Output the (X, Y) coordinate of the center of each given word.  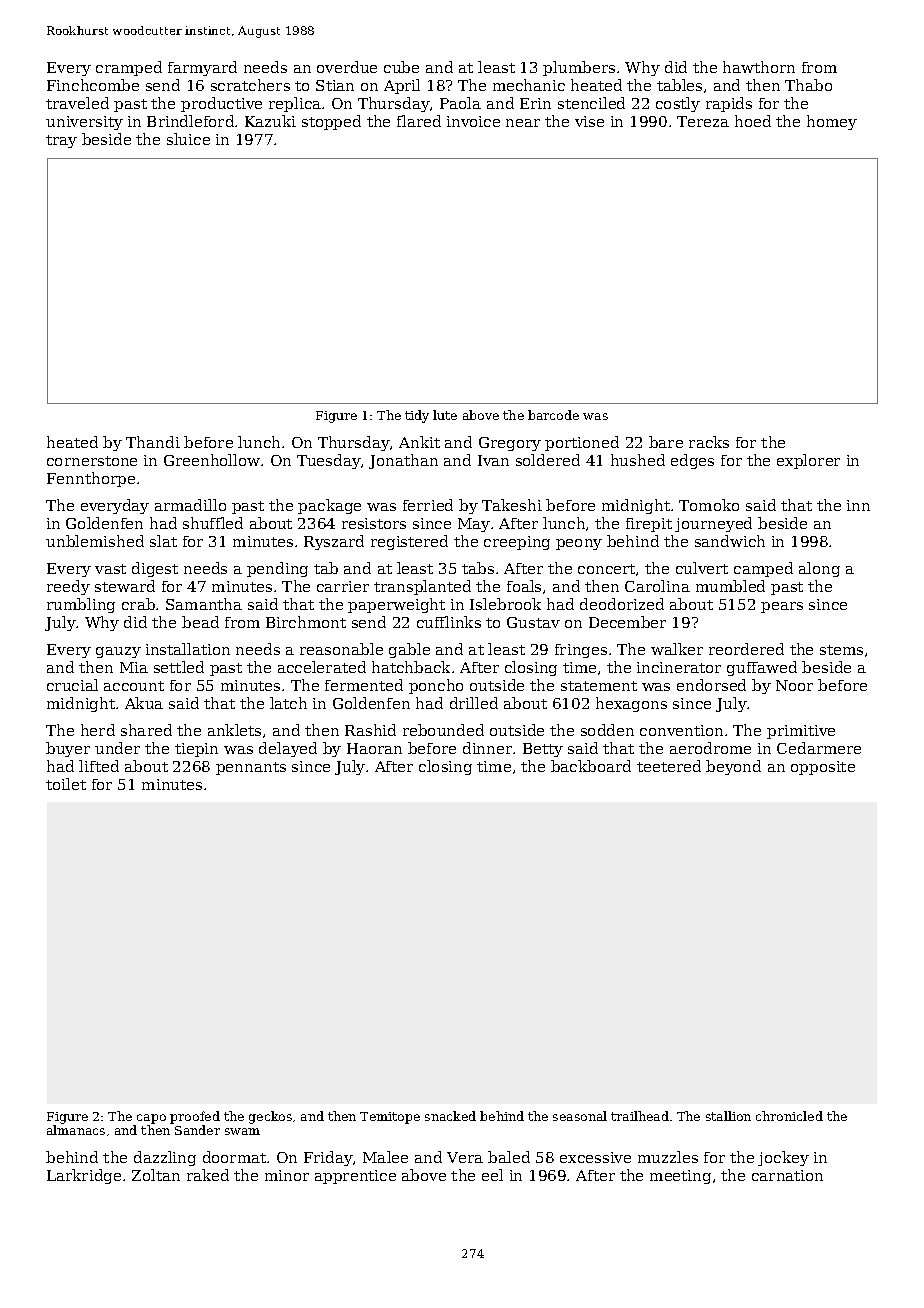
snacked (450, 1116)
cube (401, 67)
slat (163, 541)
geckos (270, 1117)
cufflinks (449, 622)
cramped (129, 68)
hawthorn (759, 67)
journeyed (713, 524)
